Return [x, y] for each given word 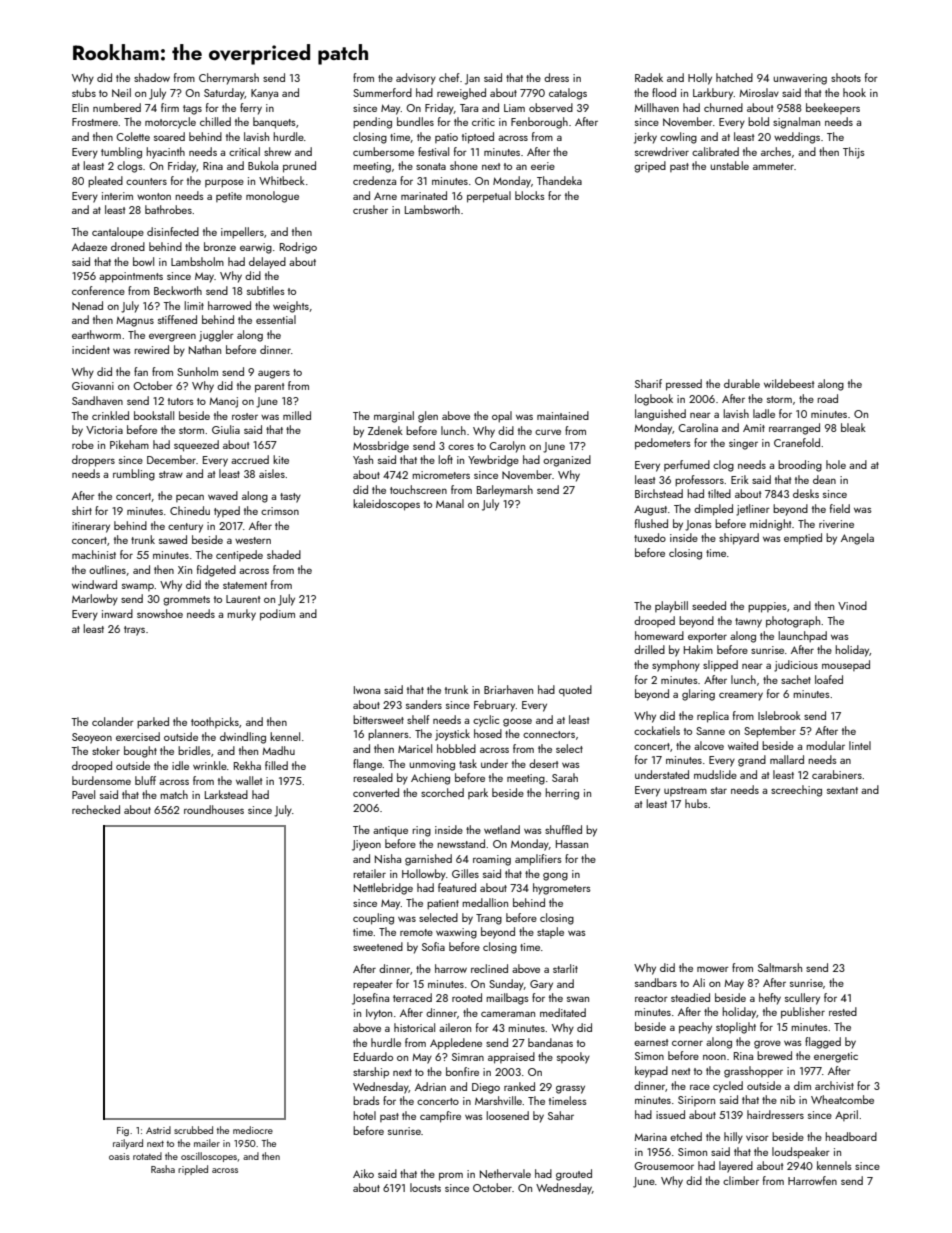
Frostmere [95, 122]
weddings [797, 138]
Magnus [135, 322]
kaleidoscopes [386, 505]
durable [742, 383]
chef [449, 77]
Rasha [163, 1169]
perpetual [489, 197]
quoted [575, 690]
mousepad [846, 665]
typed [227, 512]
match [174, 794]
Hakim [698, 649]
